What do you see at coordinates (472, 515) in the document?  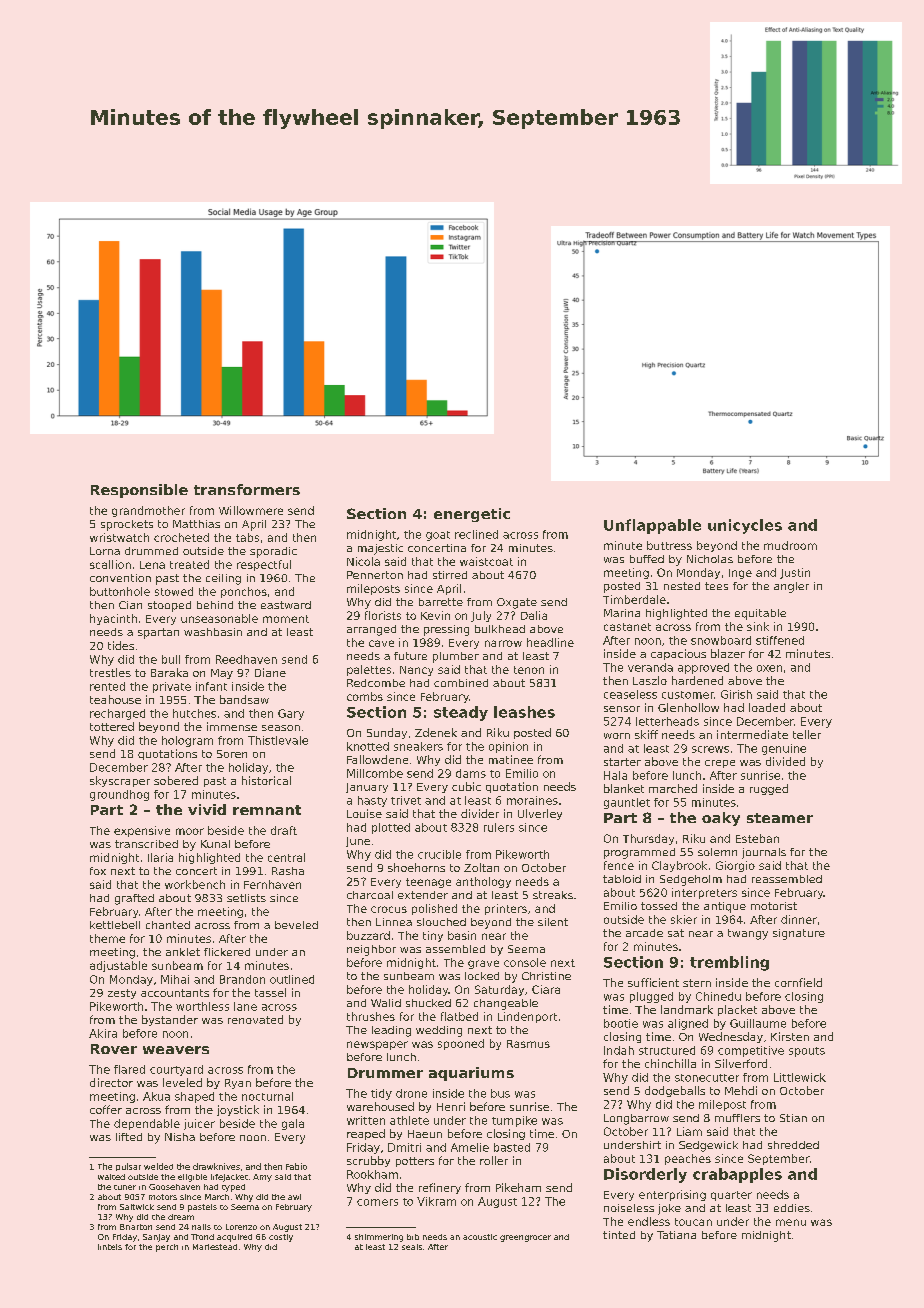 I see `energetic` at bounding box center [472, 515].
